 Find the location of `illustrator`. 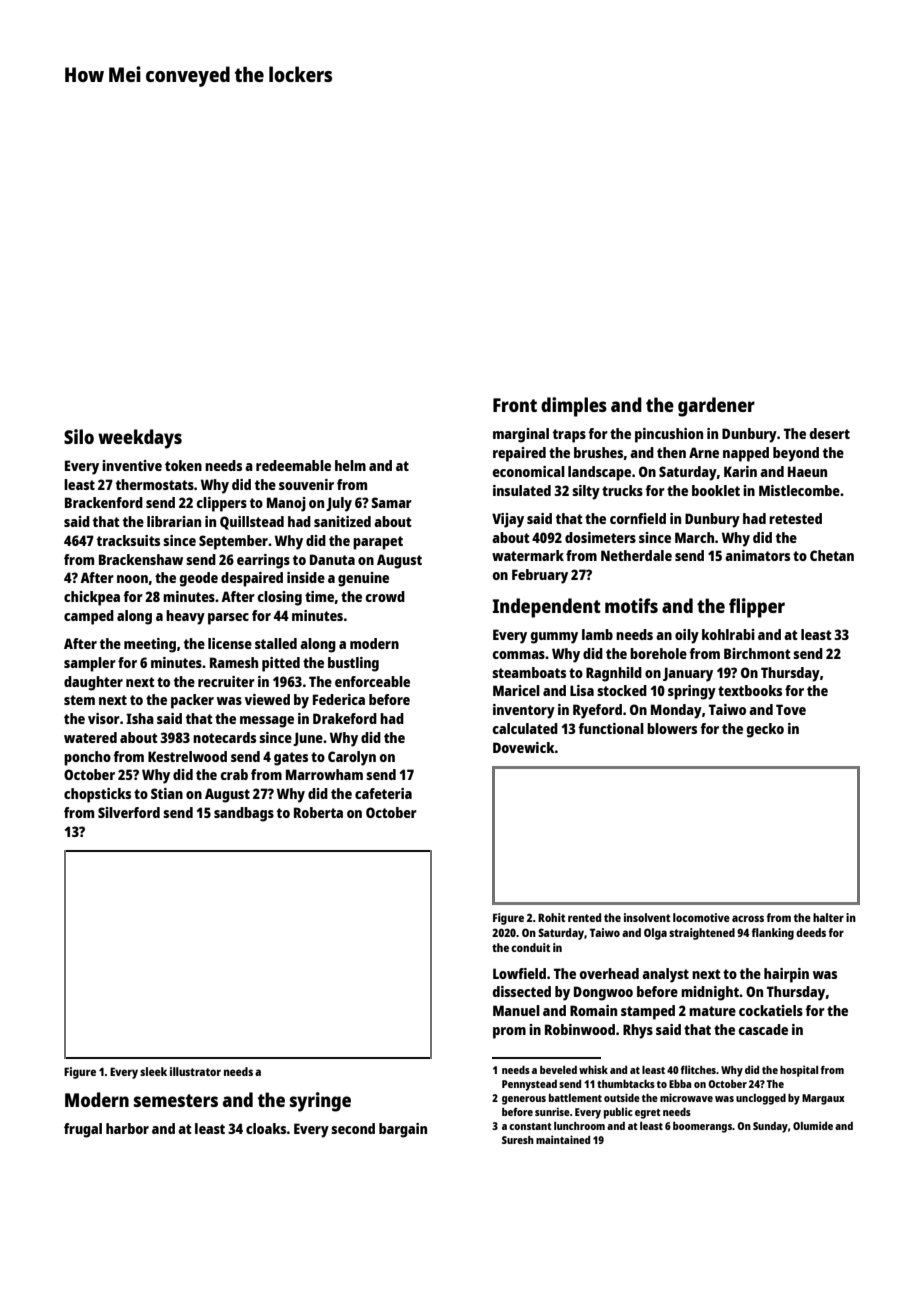

illustrator is located at coordinates (195, 1071).
